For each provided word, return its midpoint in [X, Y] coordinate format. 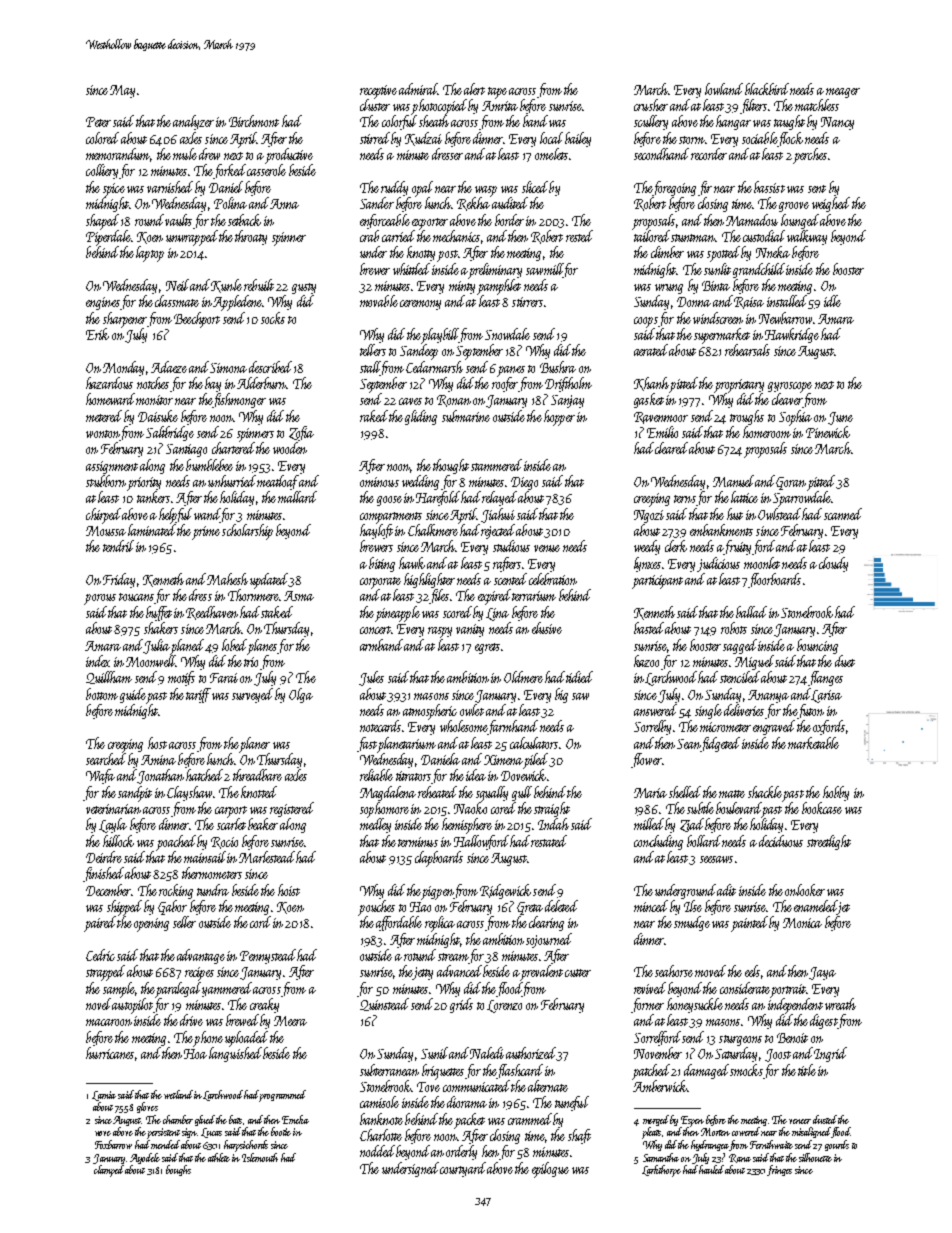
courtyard [463, 1169]
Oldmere [523, 677]
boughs [178, 1170]
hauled [711, 1169]
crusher [651, 105]
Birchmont [254, 121]
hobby [836, 793]
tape [497, 93]
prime [206, 533]
